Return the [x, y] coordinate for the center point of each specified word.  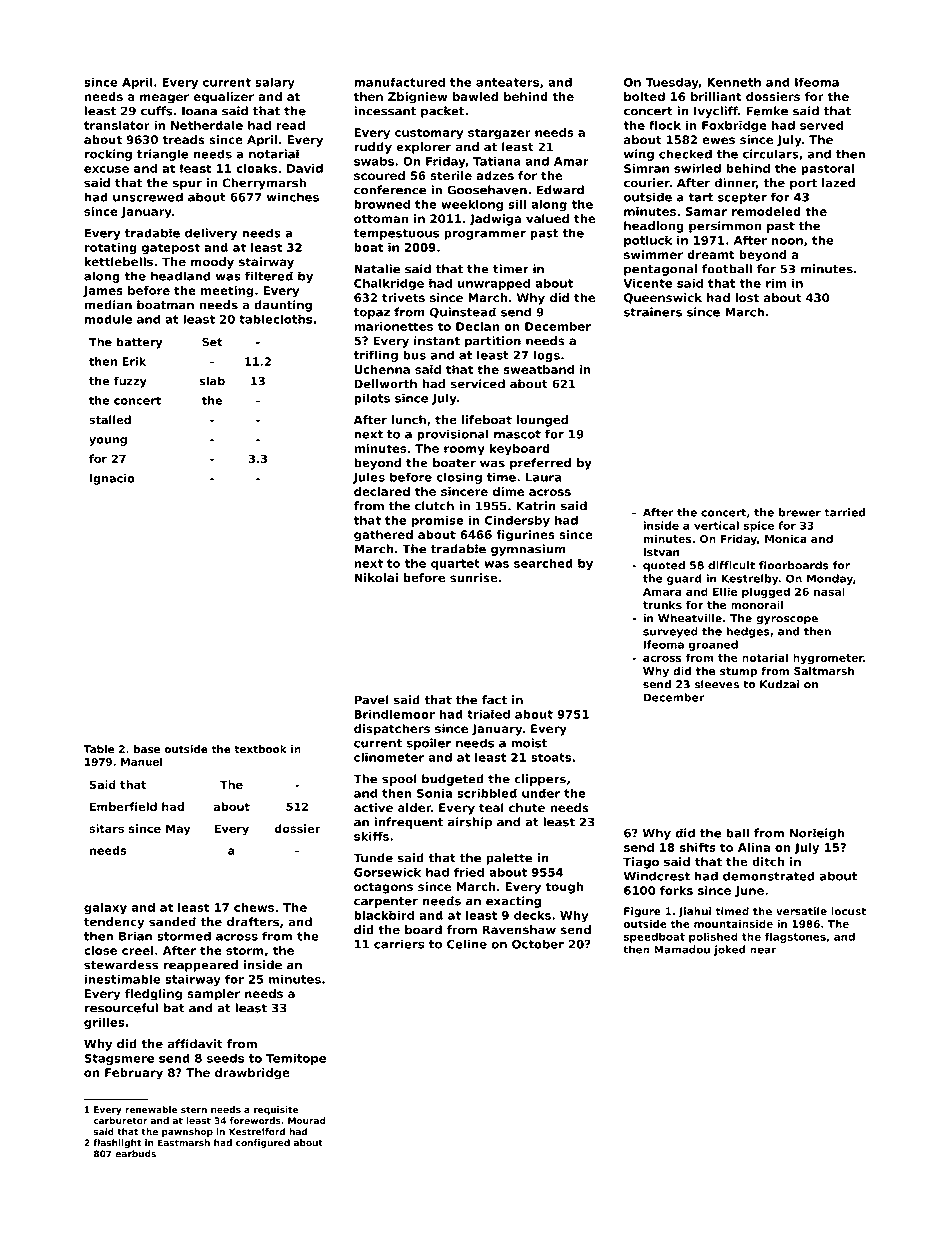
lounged [542, 421]
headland [181, 276]
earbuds [135, 1154]
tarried [844, 512]
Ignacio [112, 479]
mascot [517, 434]
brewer [800, 512]
